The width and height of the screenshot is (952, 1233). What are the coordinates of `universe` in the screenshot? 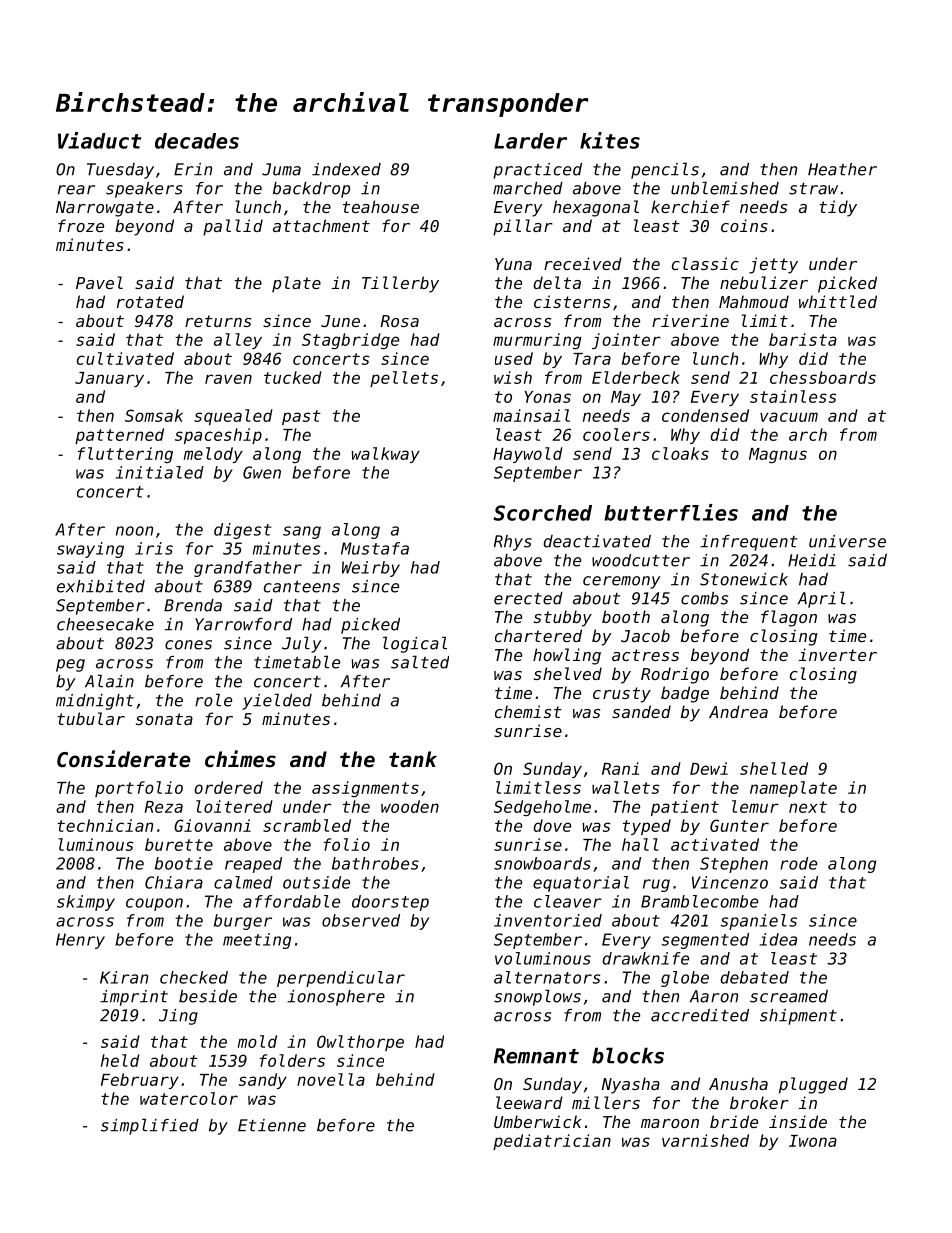 It's located at (847, 541).
